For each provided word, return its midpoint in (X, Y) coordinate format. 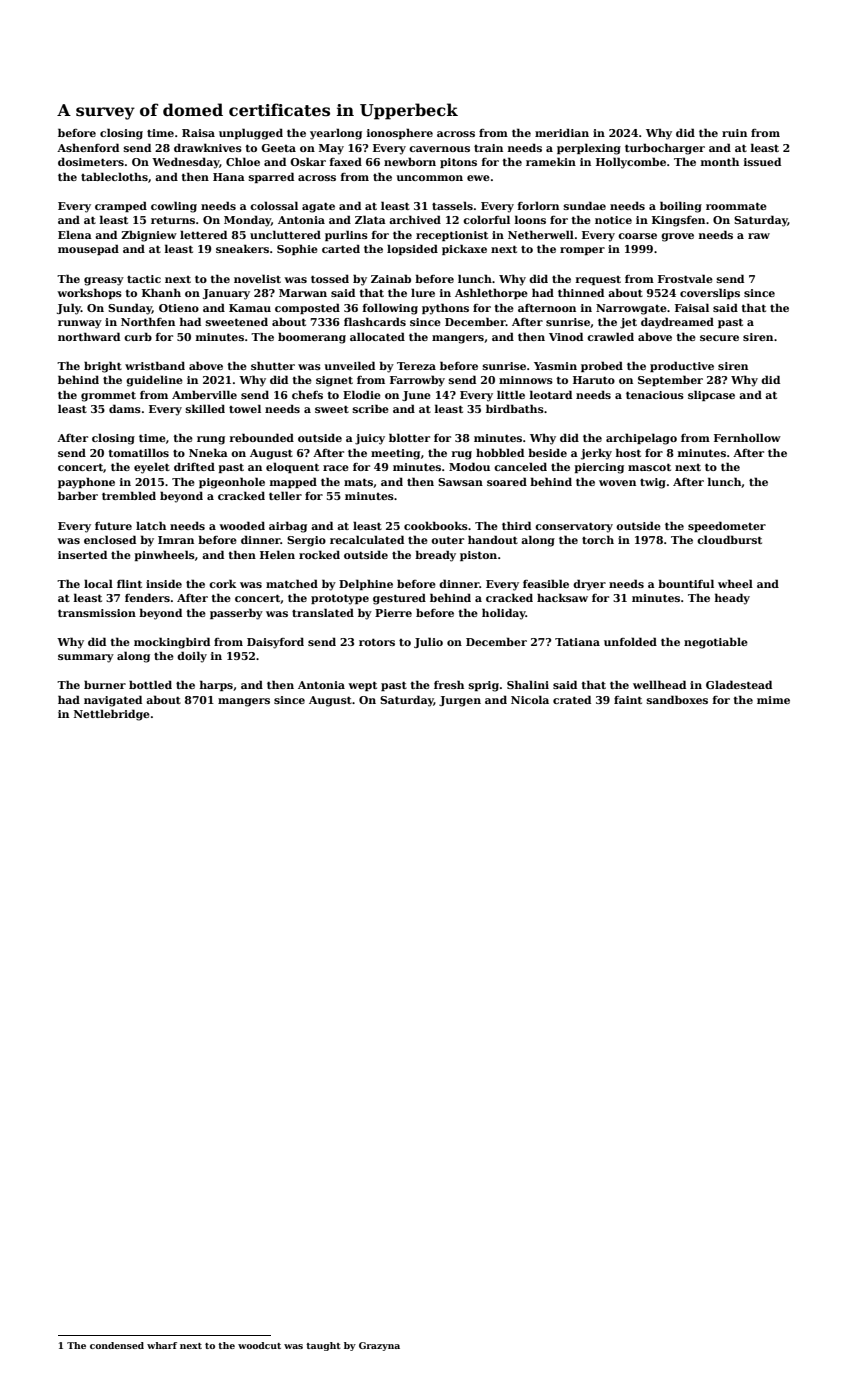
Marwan (303, 293)
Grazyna (379, 1346)
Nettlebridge (112, 715)
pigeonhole (232, 483)
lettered (203, 234)
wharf (162, 1345)
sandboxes (677, 699)
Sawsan (460, 482)
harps (216, 685)
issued (762, 161)
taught (323, 1346)
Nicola (530, 699)
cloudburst (729, 539)
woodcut (259, 1345)
